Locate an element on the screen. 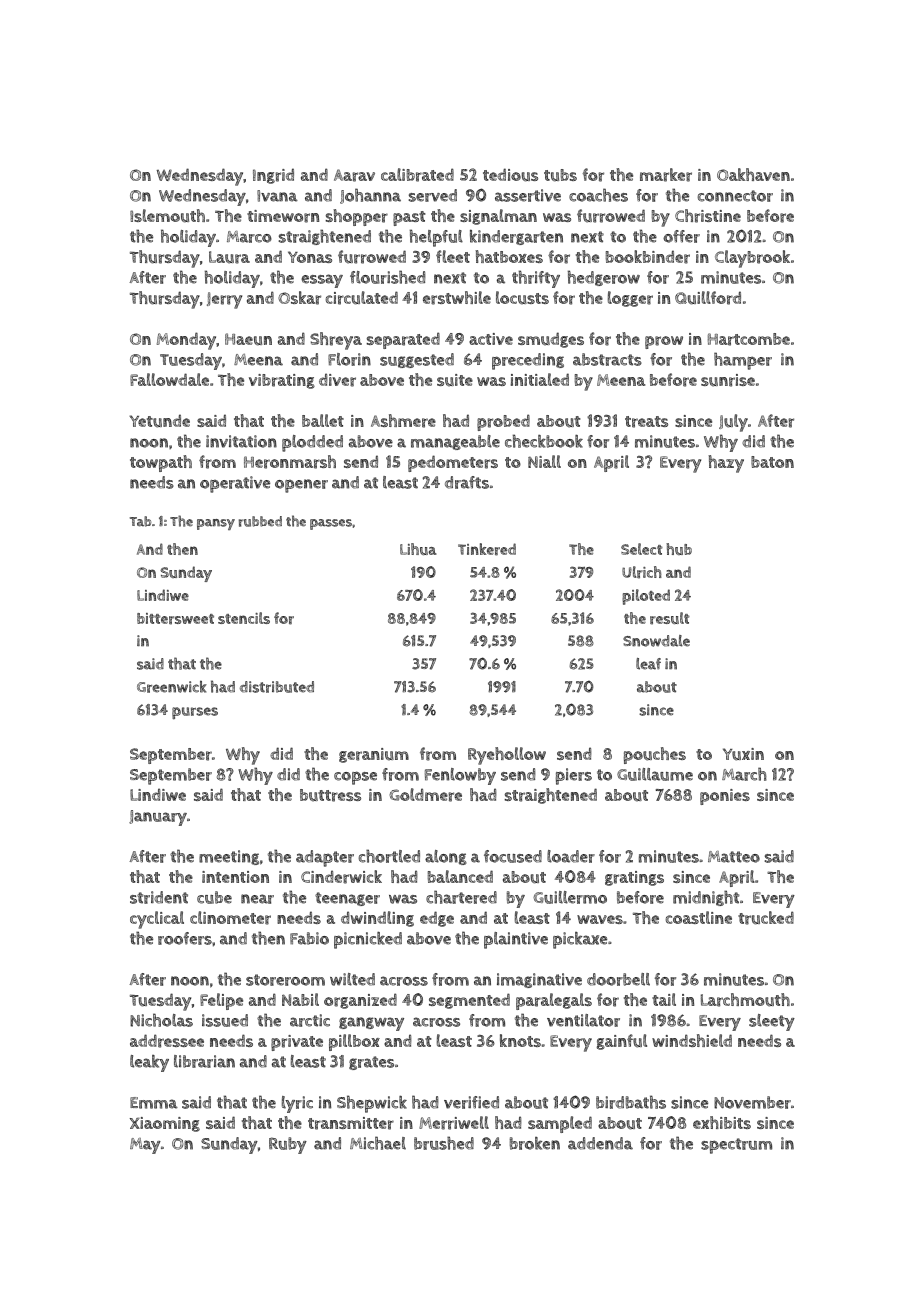 The height and width of the screenshot is (1311, 924). Michael is located at coordinates (378, 1143).
